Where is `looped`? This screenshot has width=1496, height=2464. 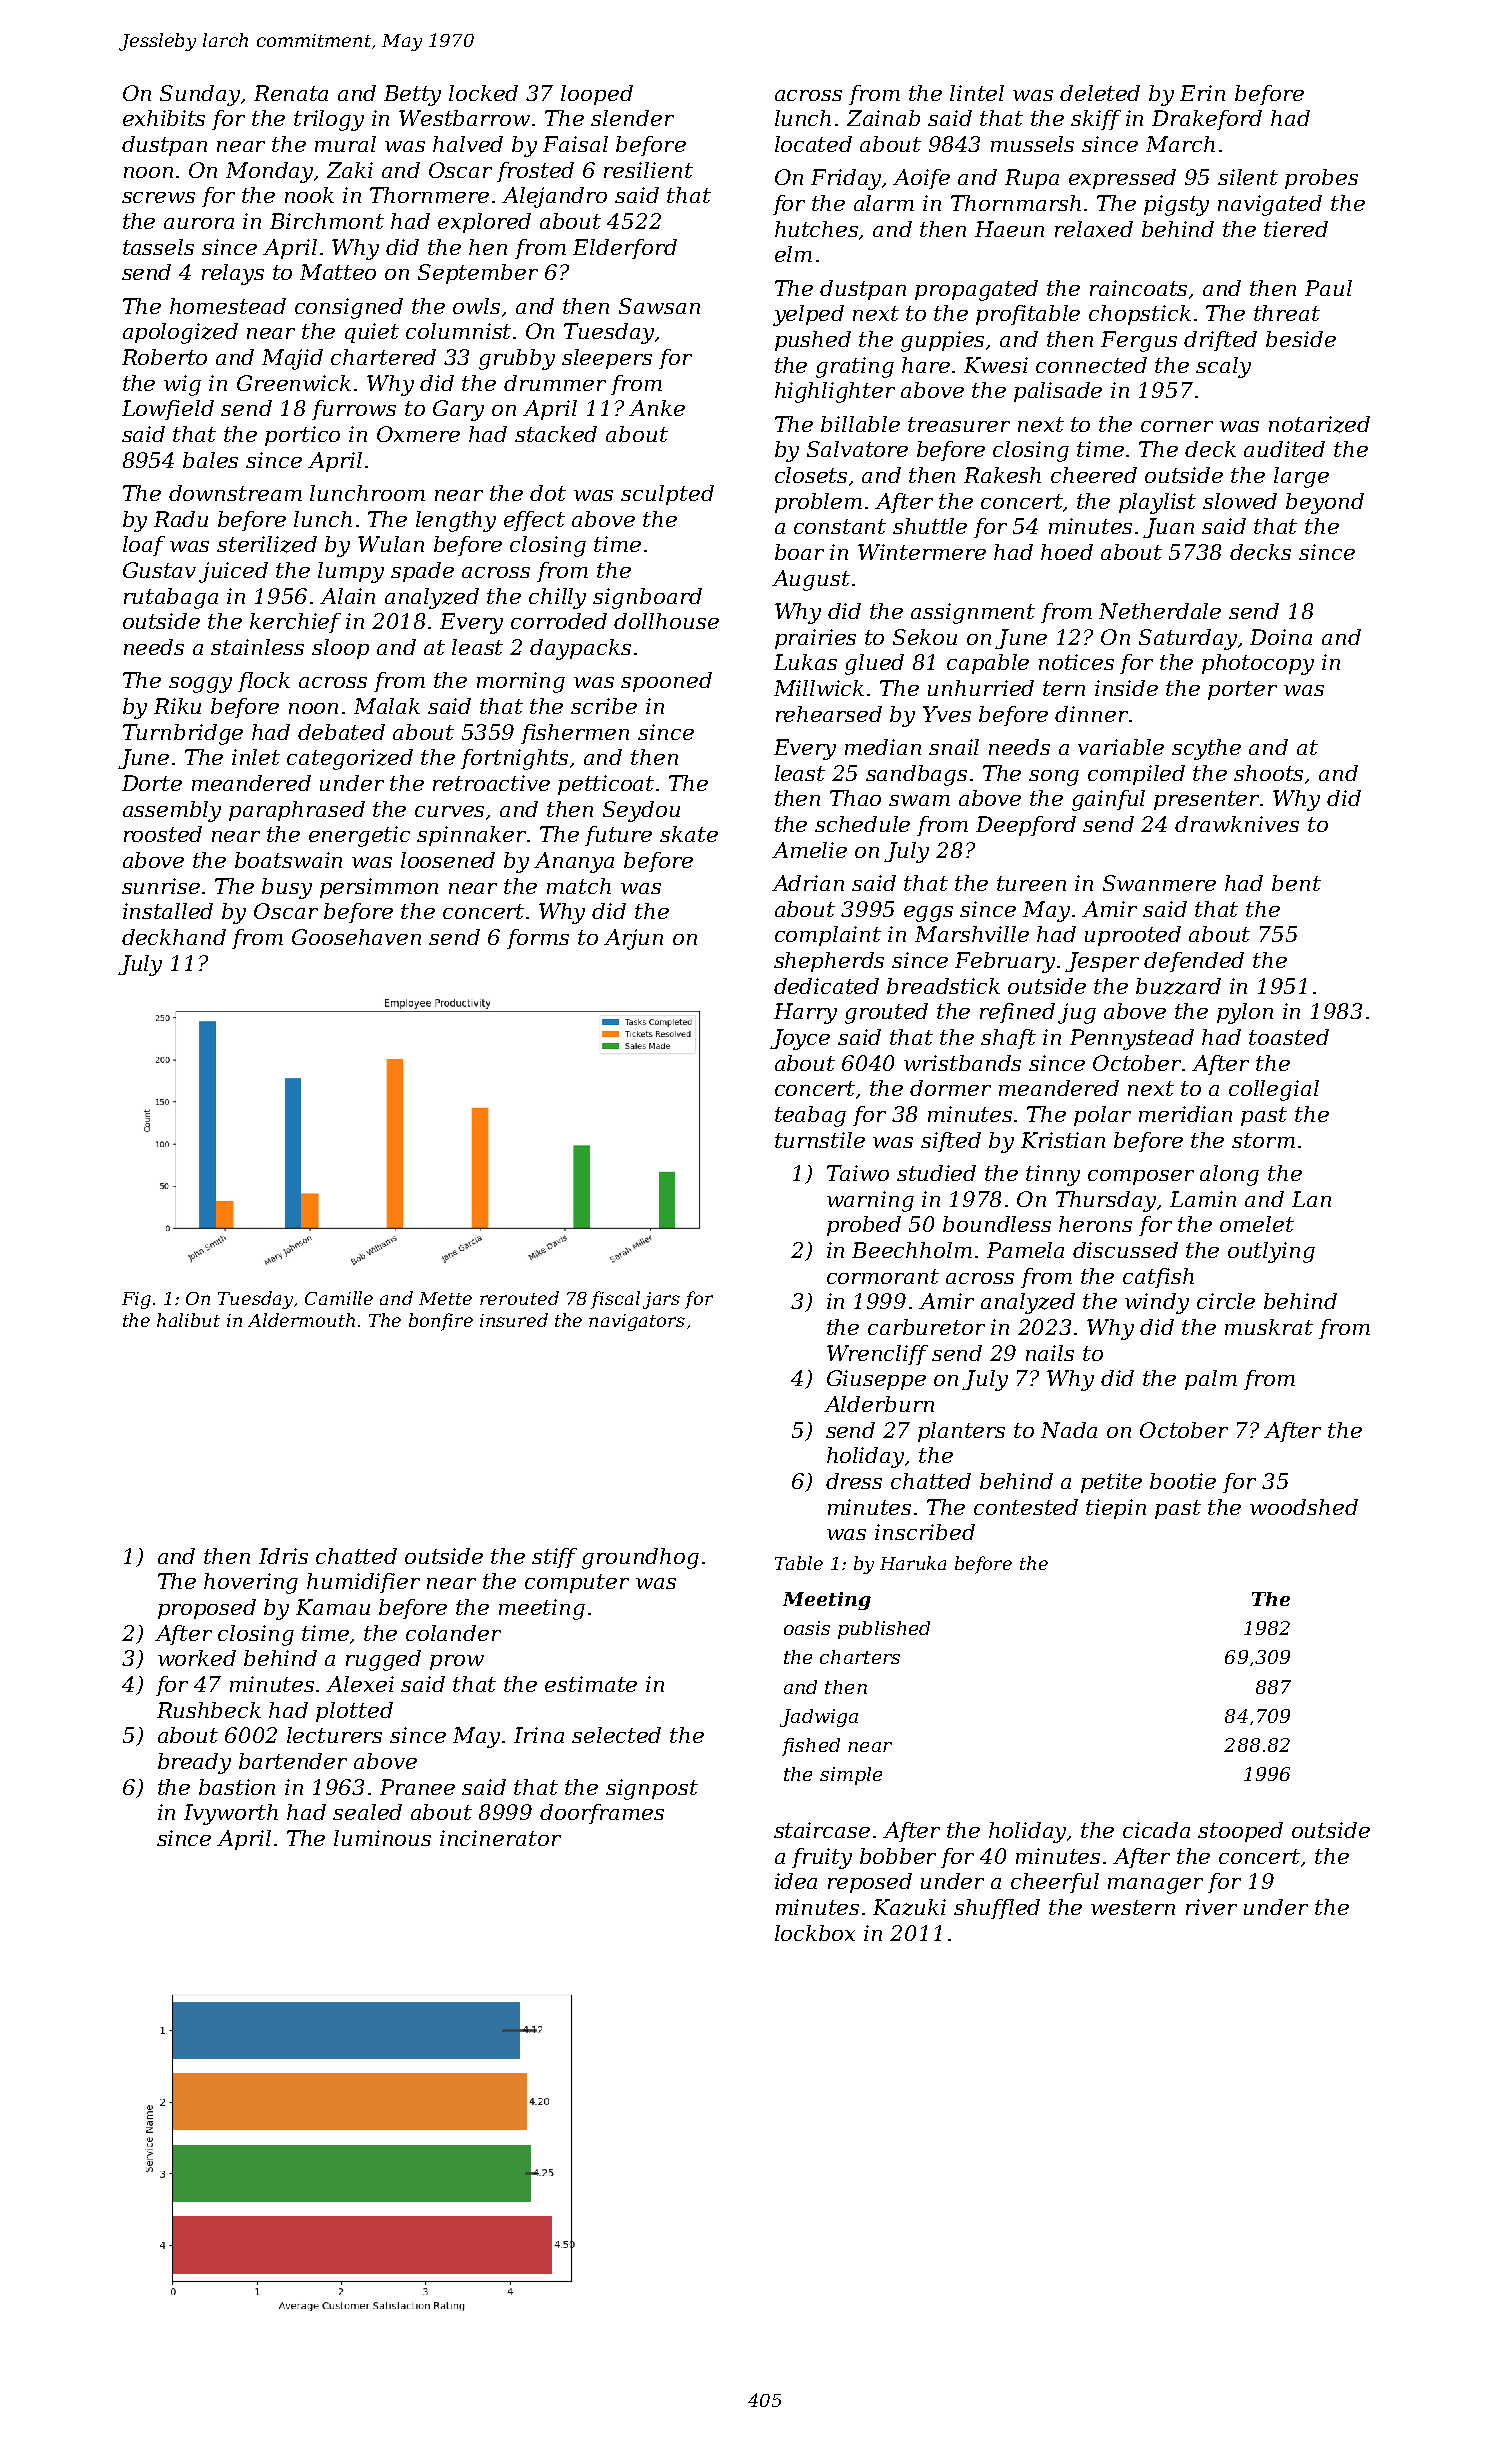
looped is located at coordinates (597, 95).
